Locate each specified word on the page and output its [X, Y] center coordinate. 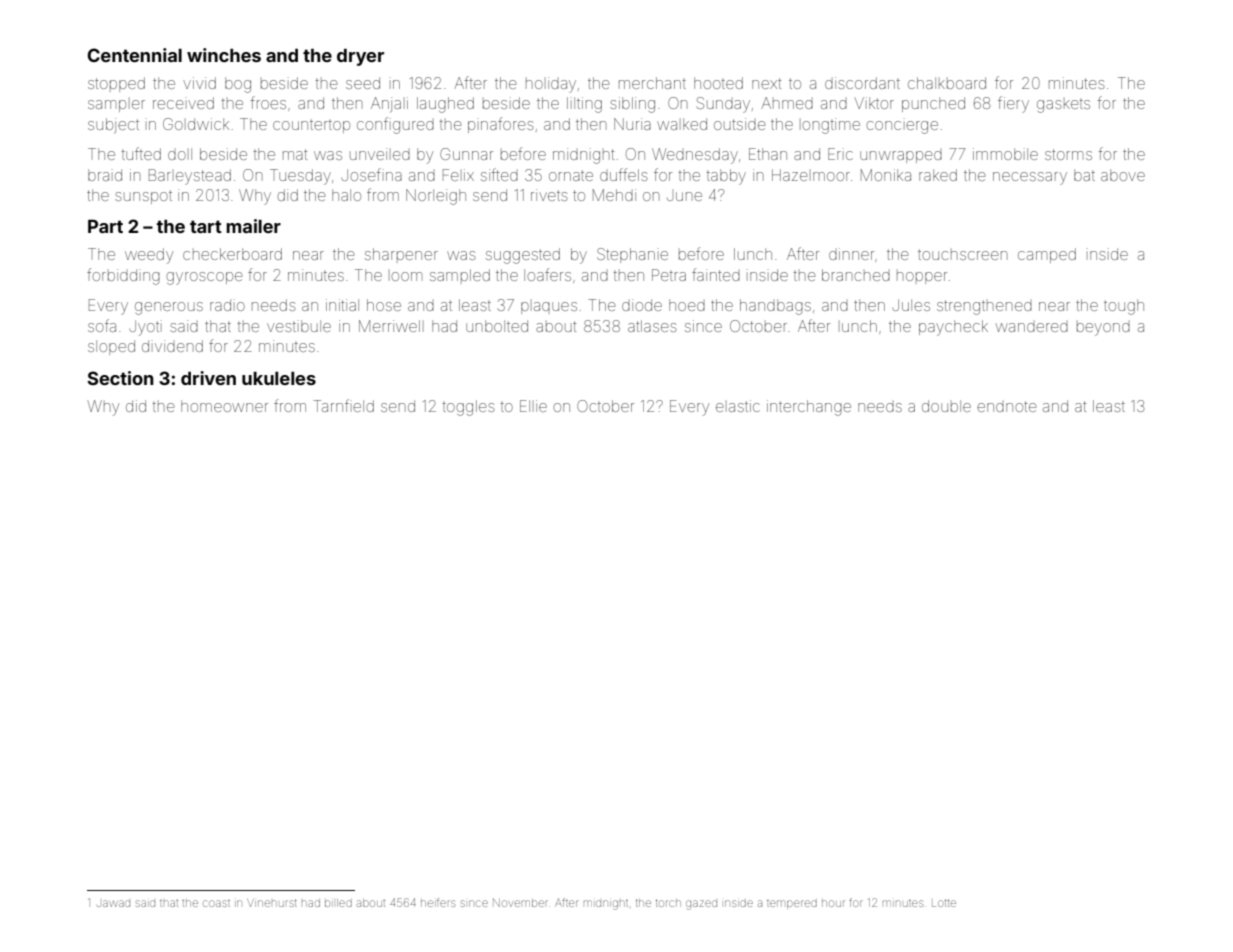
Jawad [113, 903]
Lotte [944, 903]
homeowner [224, 406]
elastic [738, 406]
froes [268, 102]
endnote [1006, 406]
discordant [862, 83]
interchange [809, 408]
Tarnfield [343, 405]
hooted [718, 83]
